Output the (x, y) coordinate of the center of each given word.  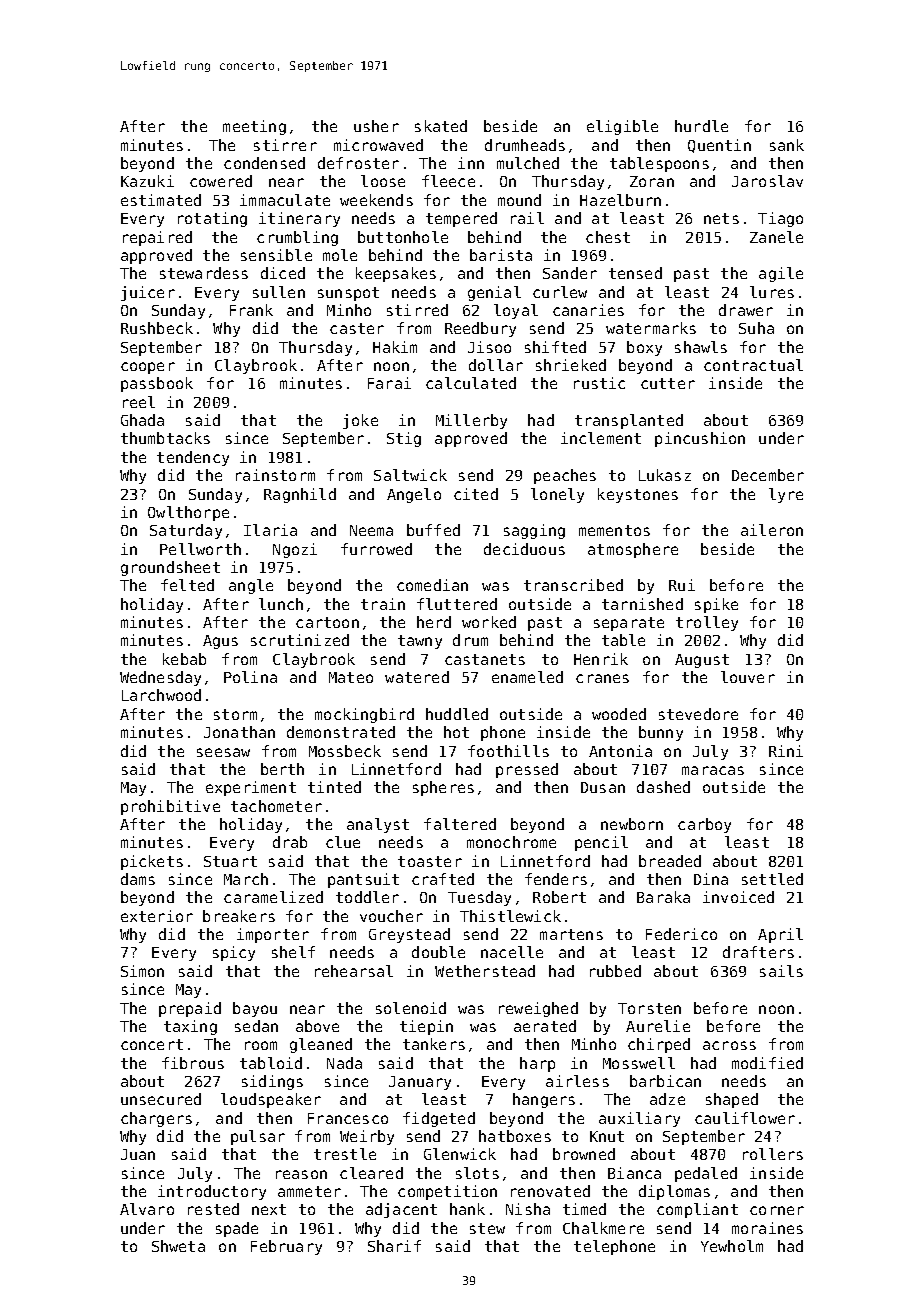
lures (772, 292)
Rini (786, 751)
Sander (570, 273)
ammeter (309, 1191)
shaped (732, 1100)
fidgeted (439, 1119)
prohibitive (170, 807)
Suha (756, 328)
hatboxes (515, 1136)
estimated (161, 200)
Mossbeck (345, 751)
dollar (496, 365)
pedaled (706, 1174)
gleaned (321, 1045)
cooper (148, 368)
